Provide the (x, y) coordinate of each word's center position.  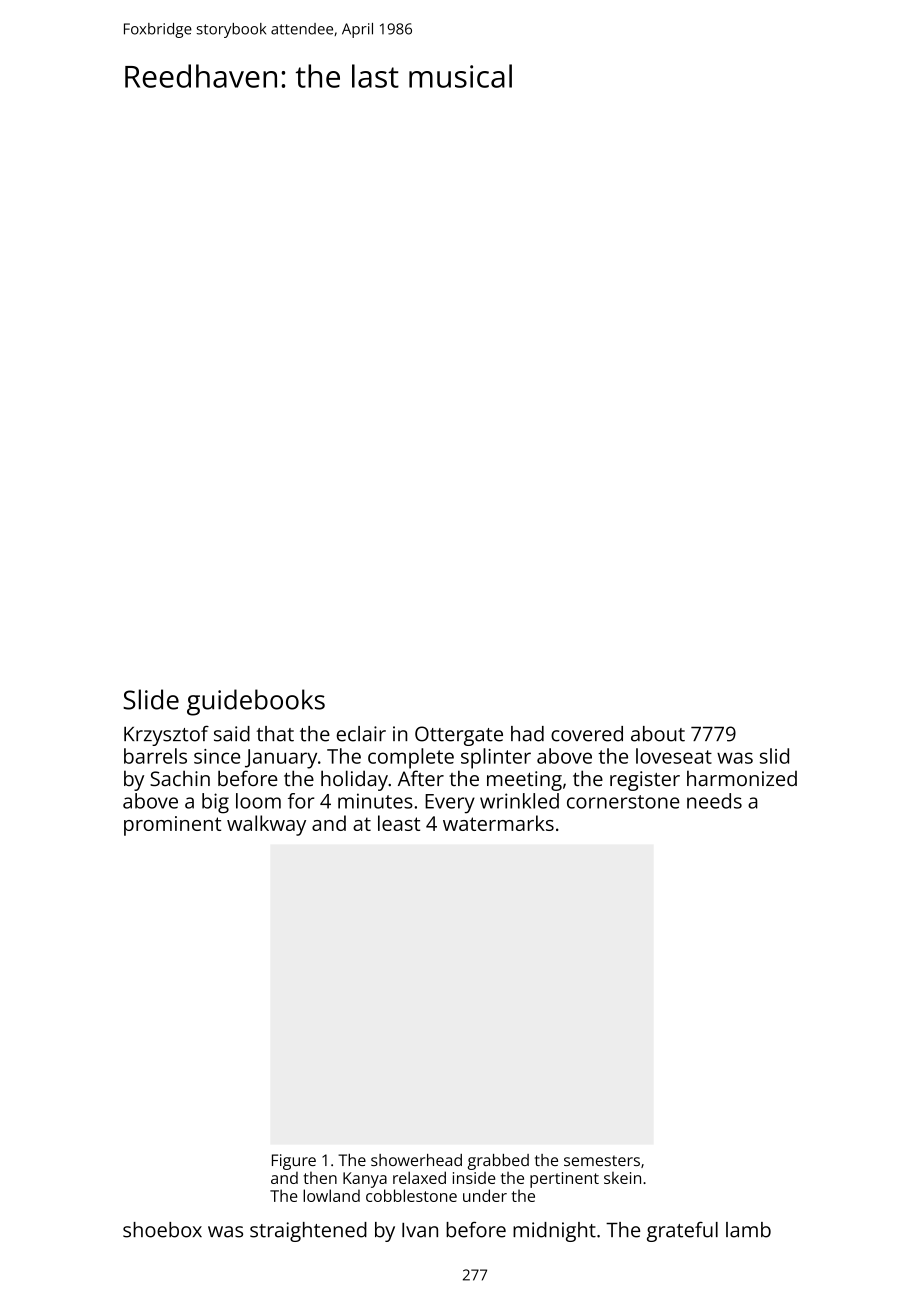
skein (622, 1178)
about (658, 734)
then (320, 1178)
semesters (602, 1160)
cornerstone (623, 802)
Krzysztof (166, 735)
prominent (172, 826)
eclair (361, 734)
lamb (748, 1230)
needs (714, 801)
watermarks (498, 823)
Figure (294, 1162)
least (399, 823)
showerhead (416, 1160)
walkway (266, 825)
